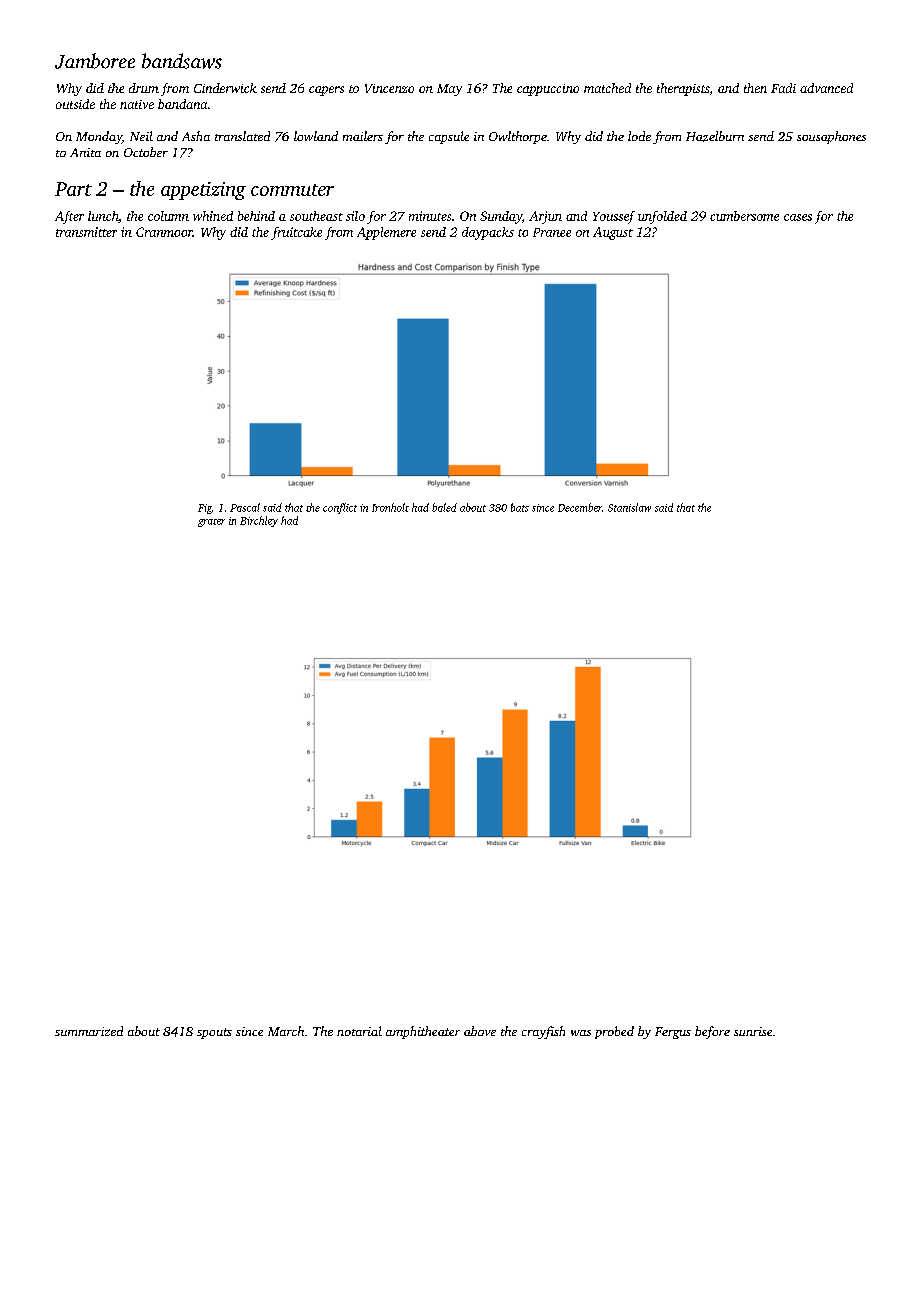 The width and height of the screenshot is (924, 1308). What do you see at coordinates (340, 508) in the screenshot?
I see `conflict` at bounding box center [340, 508].
